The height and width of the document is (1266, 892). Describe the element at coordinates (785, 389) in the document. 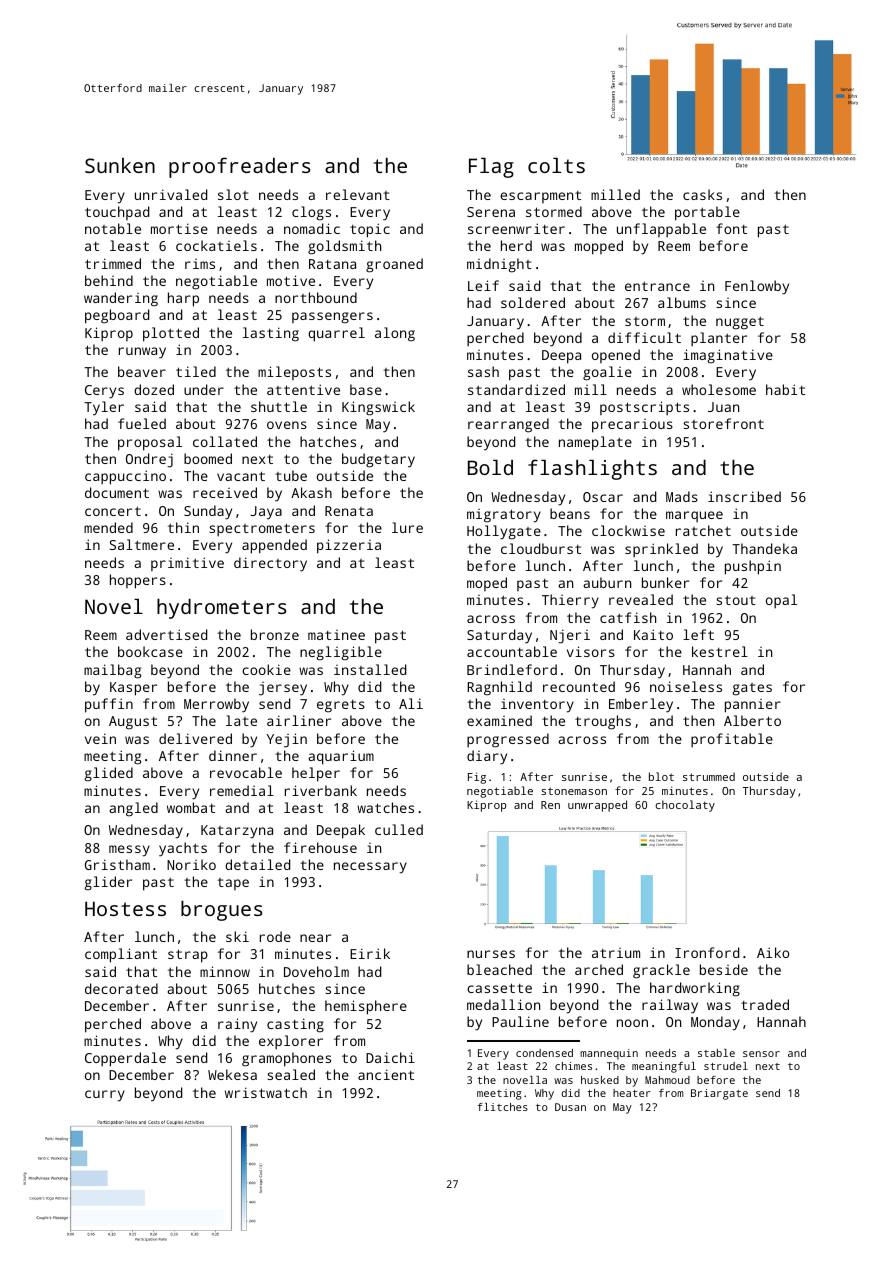

I see `habit` at that location.
